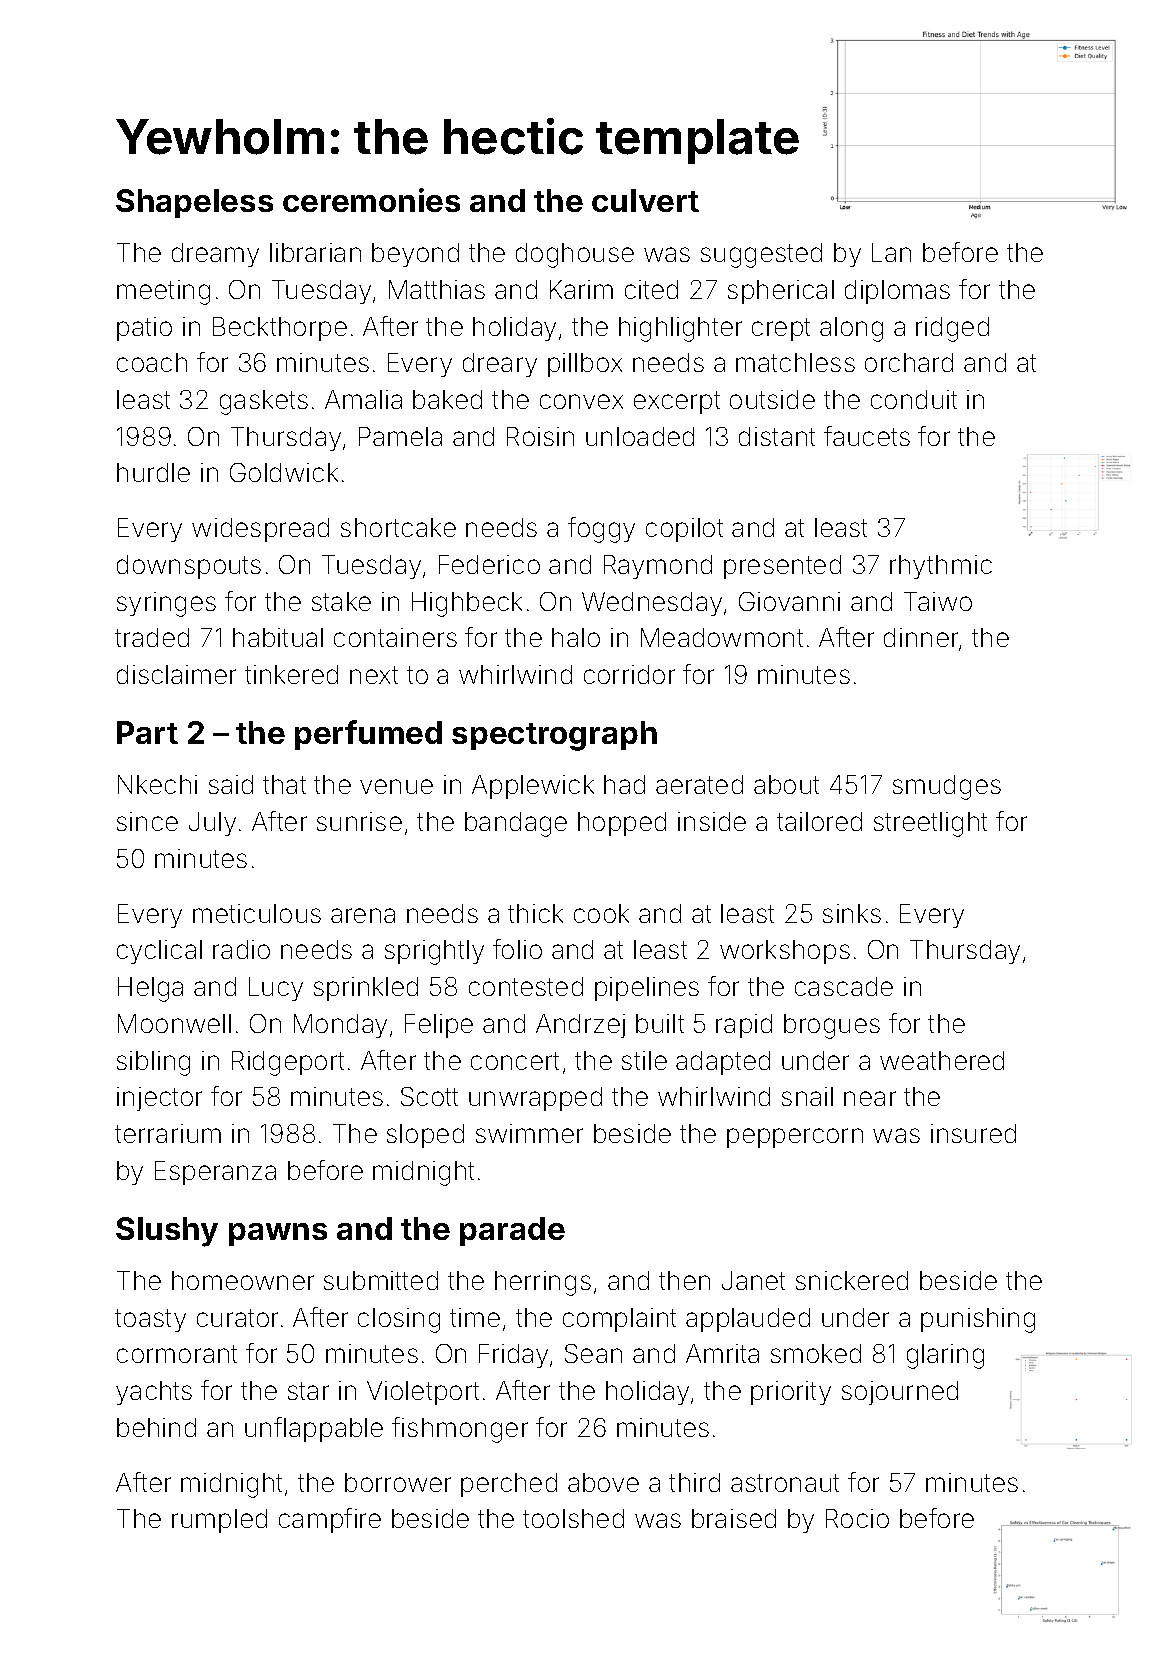 This document has width=1165, height=1654. Describe the element at coordinates (601, 530) in the document. I see `foggy` at that location.
